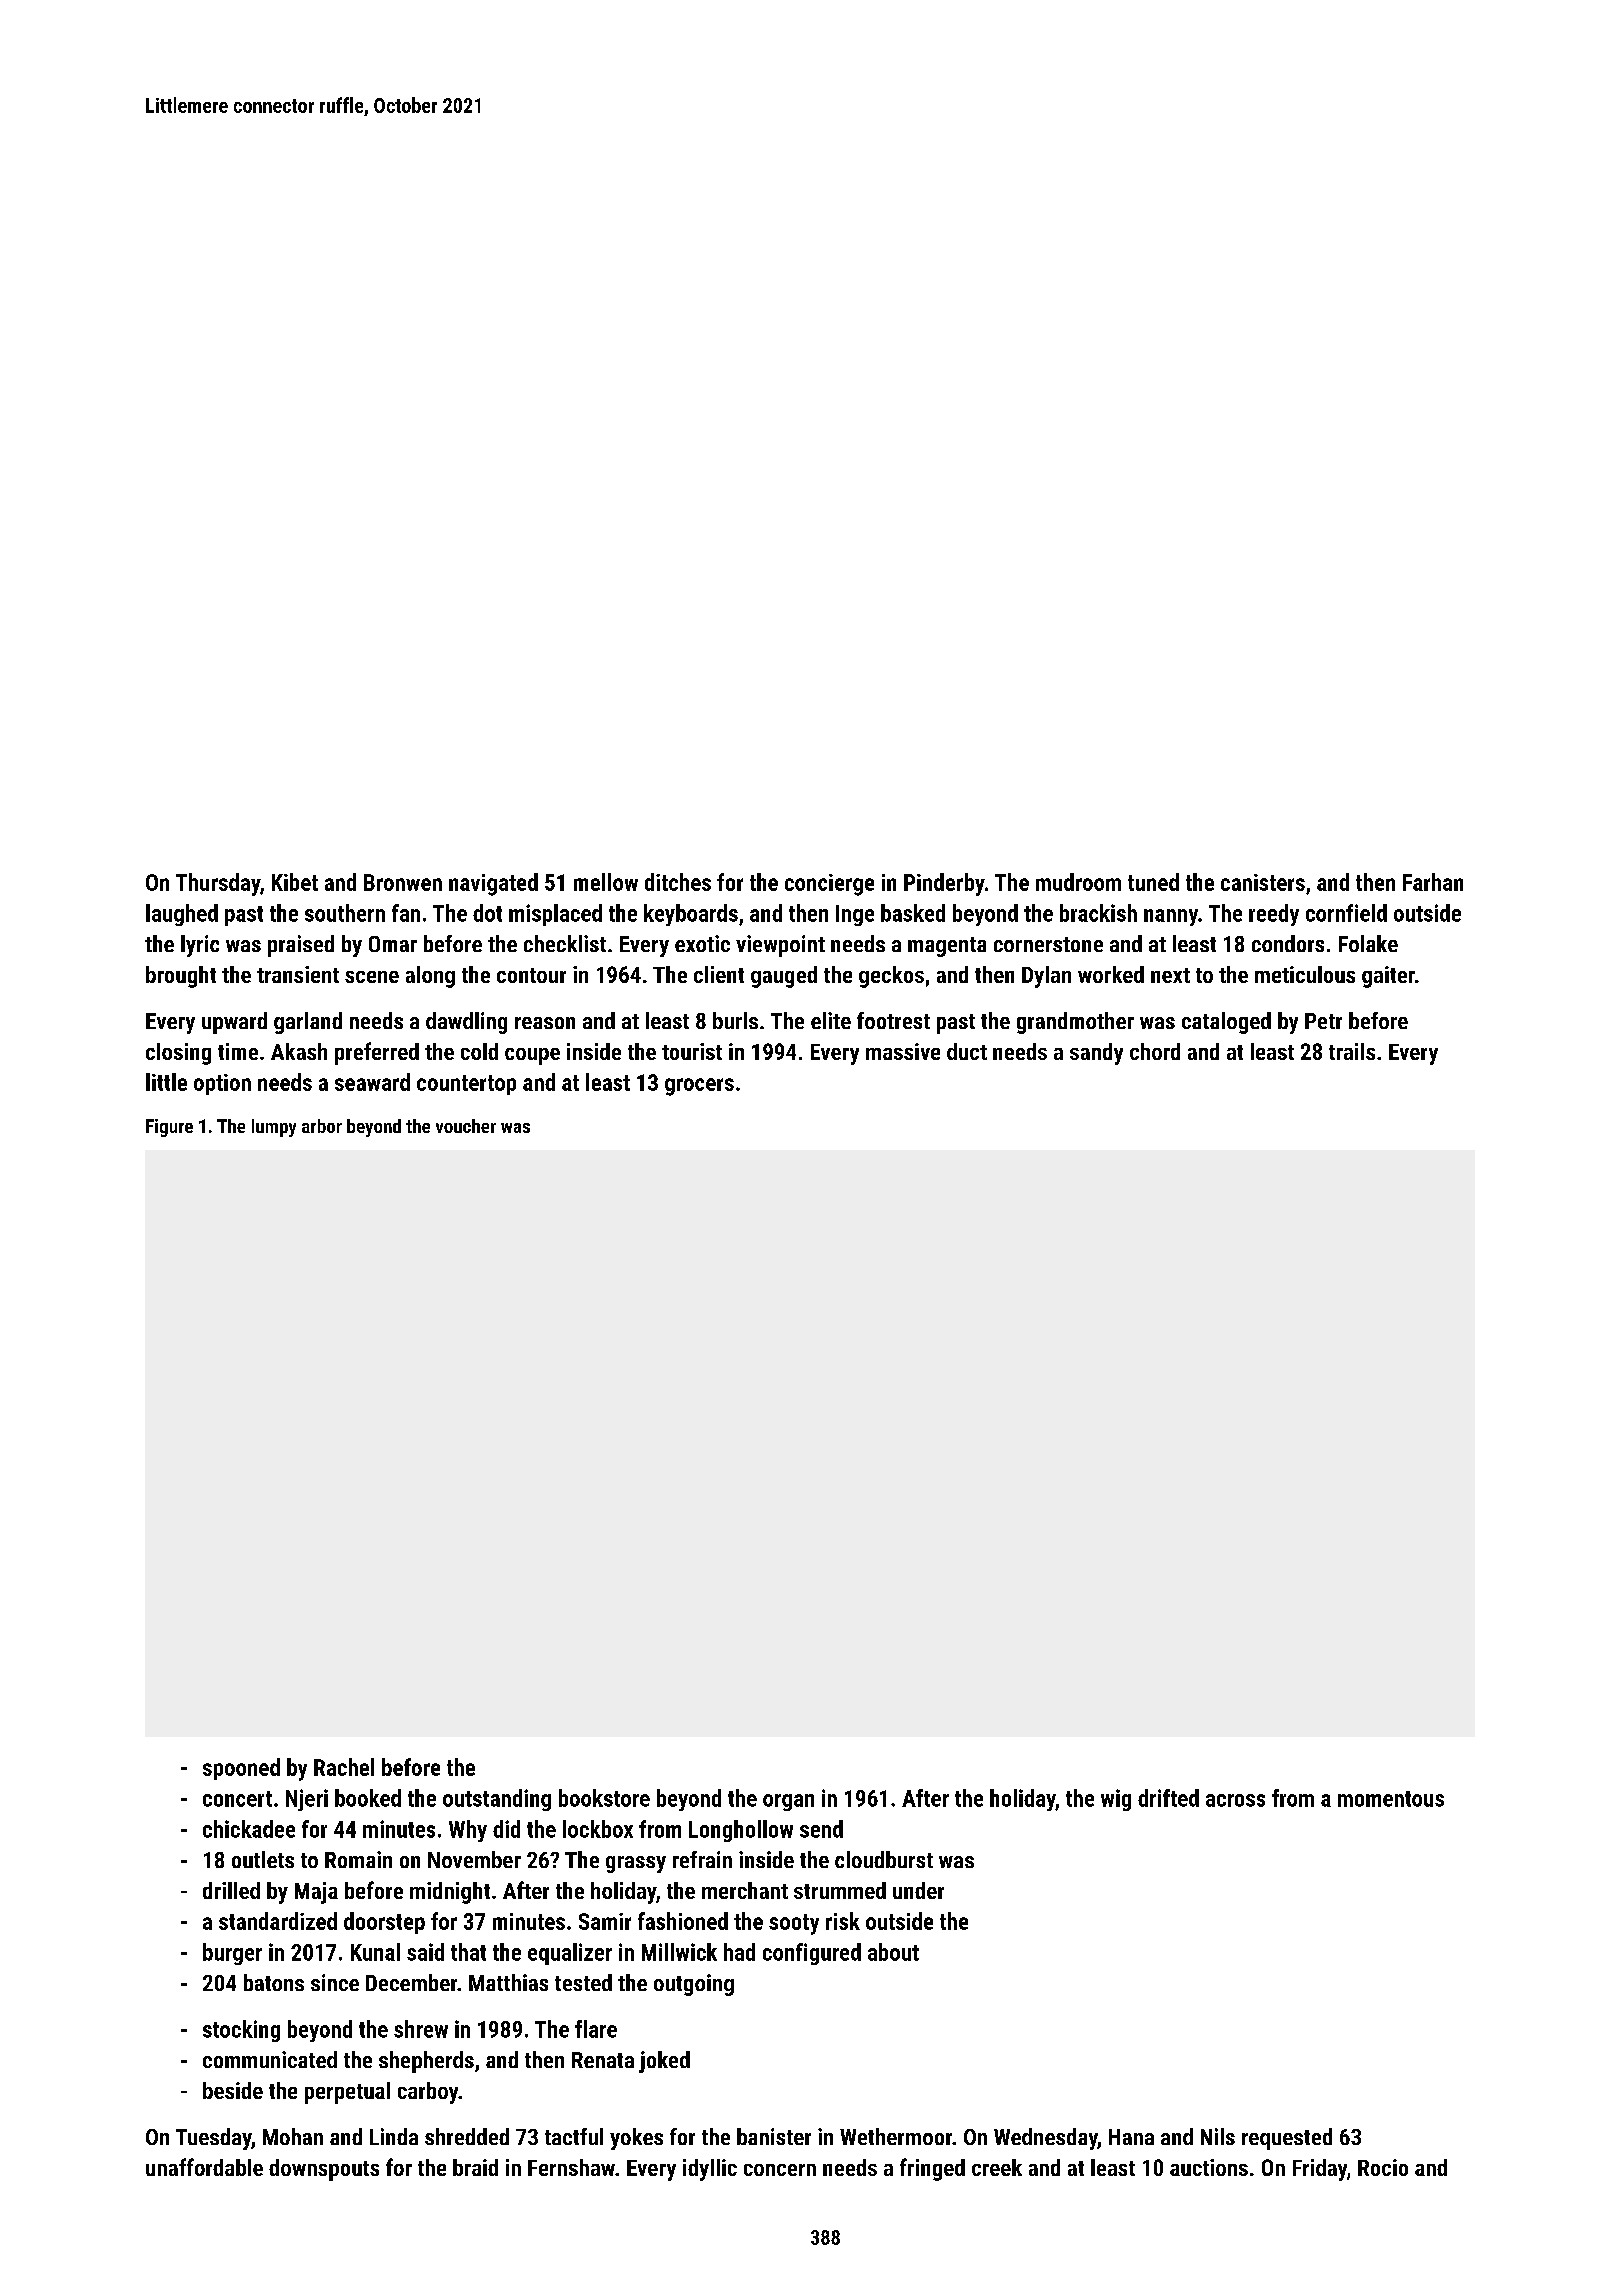 Image resolution: width=1620 pixels, height=2292 pixels. I want to click on beside, so click(233, 2090).
